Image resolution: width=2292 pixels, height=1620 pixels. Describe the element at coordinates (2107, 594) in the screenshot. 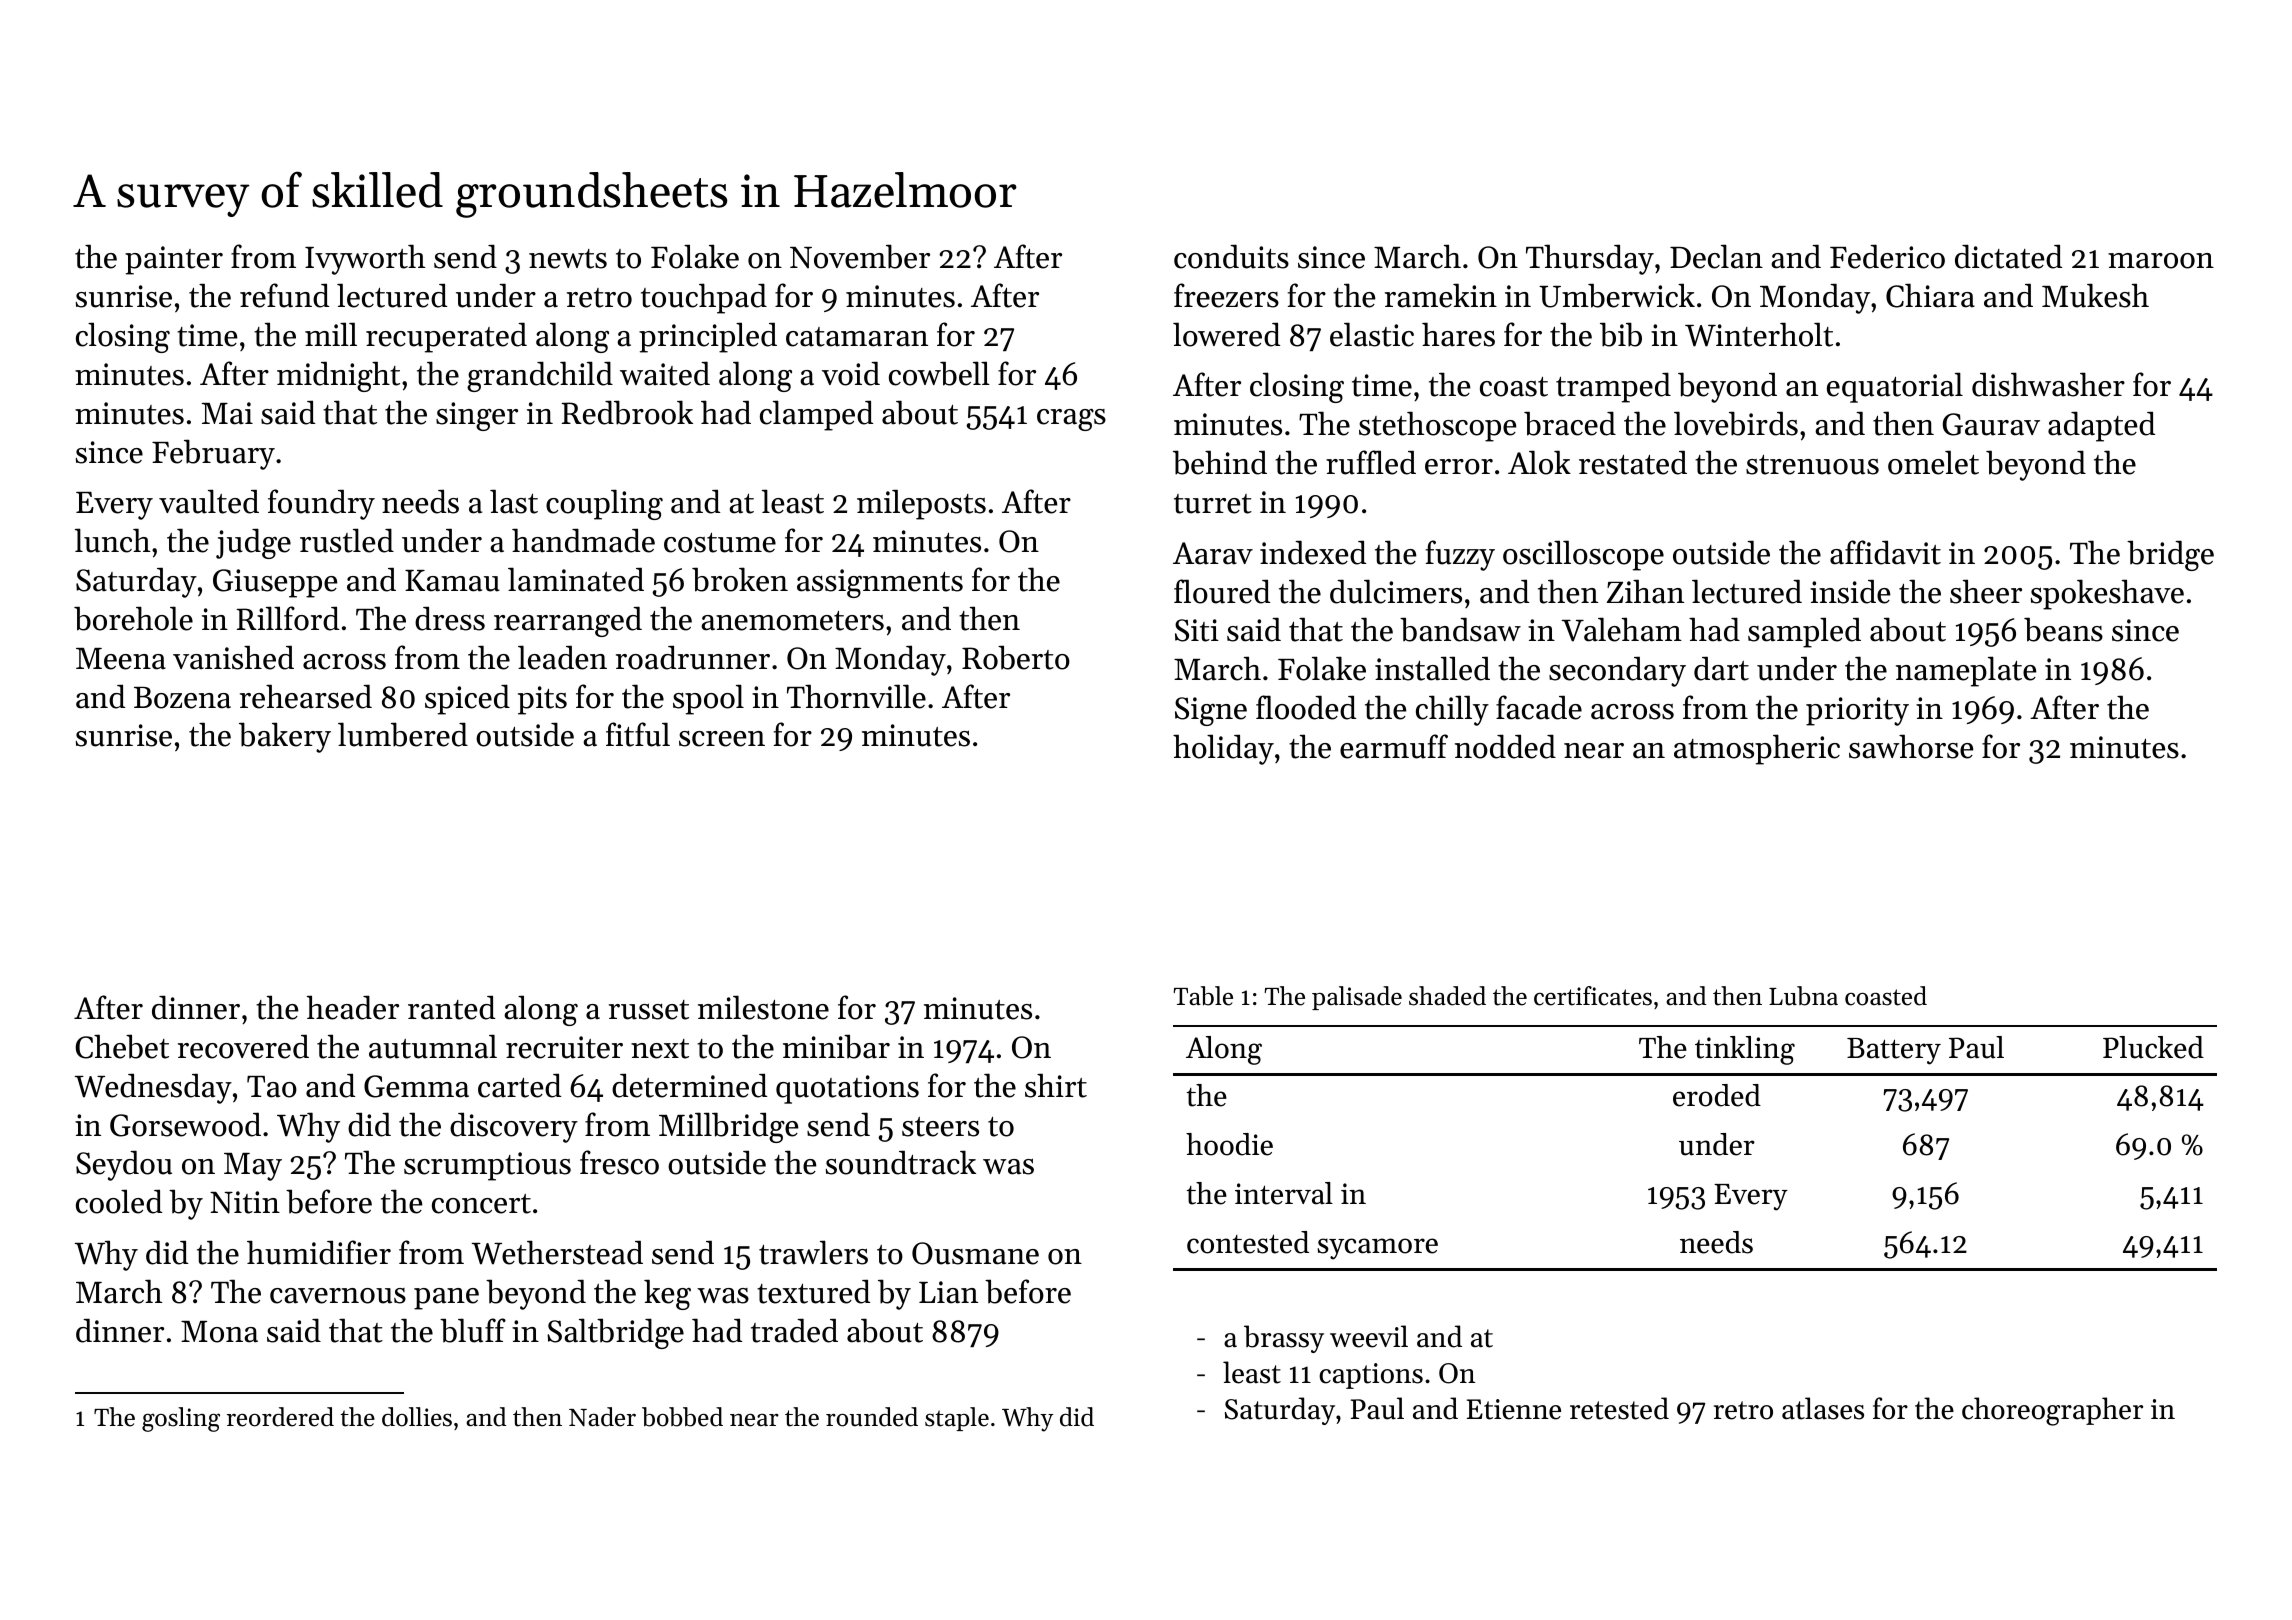

I see `spokeshave` at that location.
